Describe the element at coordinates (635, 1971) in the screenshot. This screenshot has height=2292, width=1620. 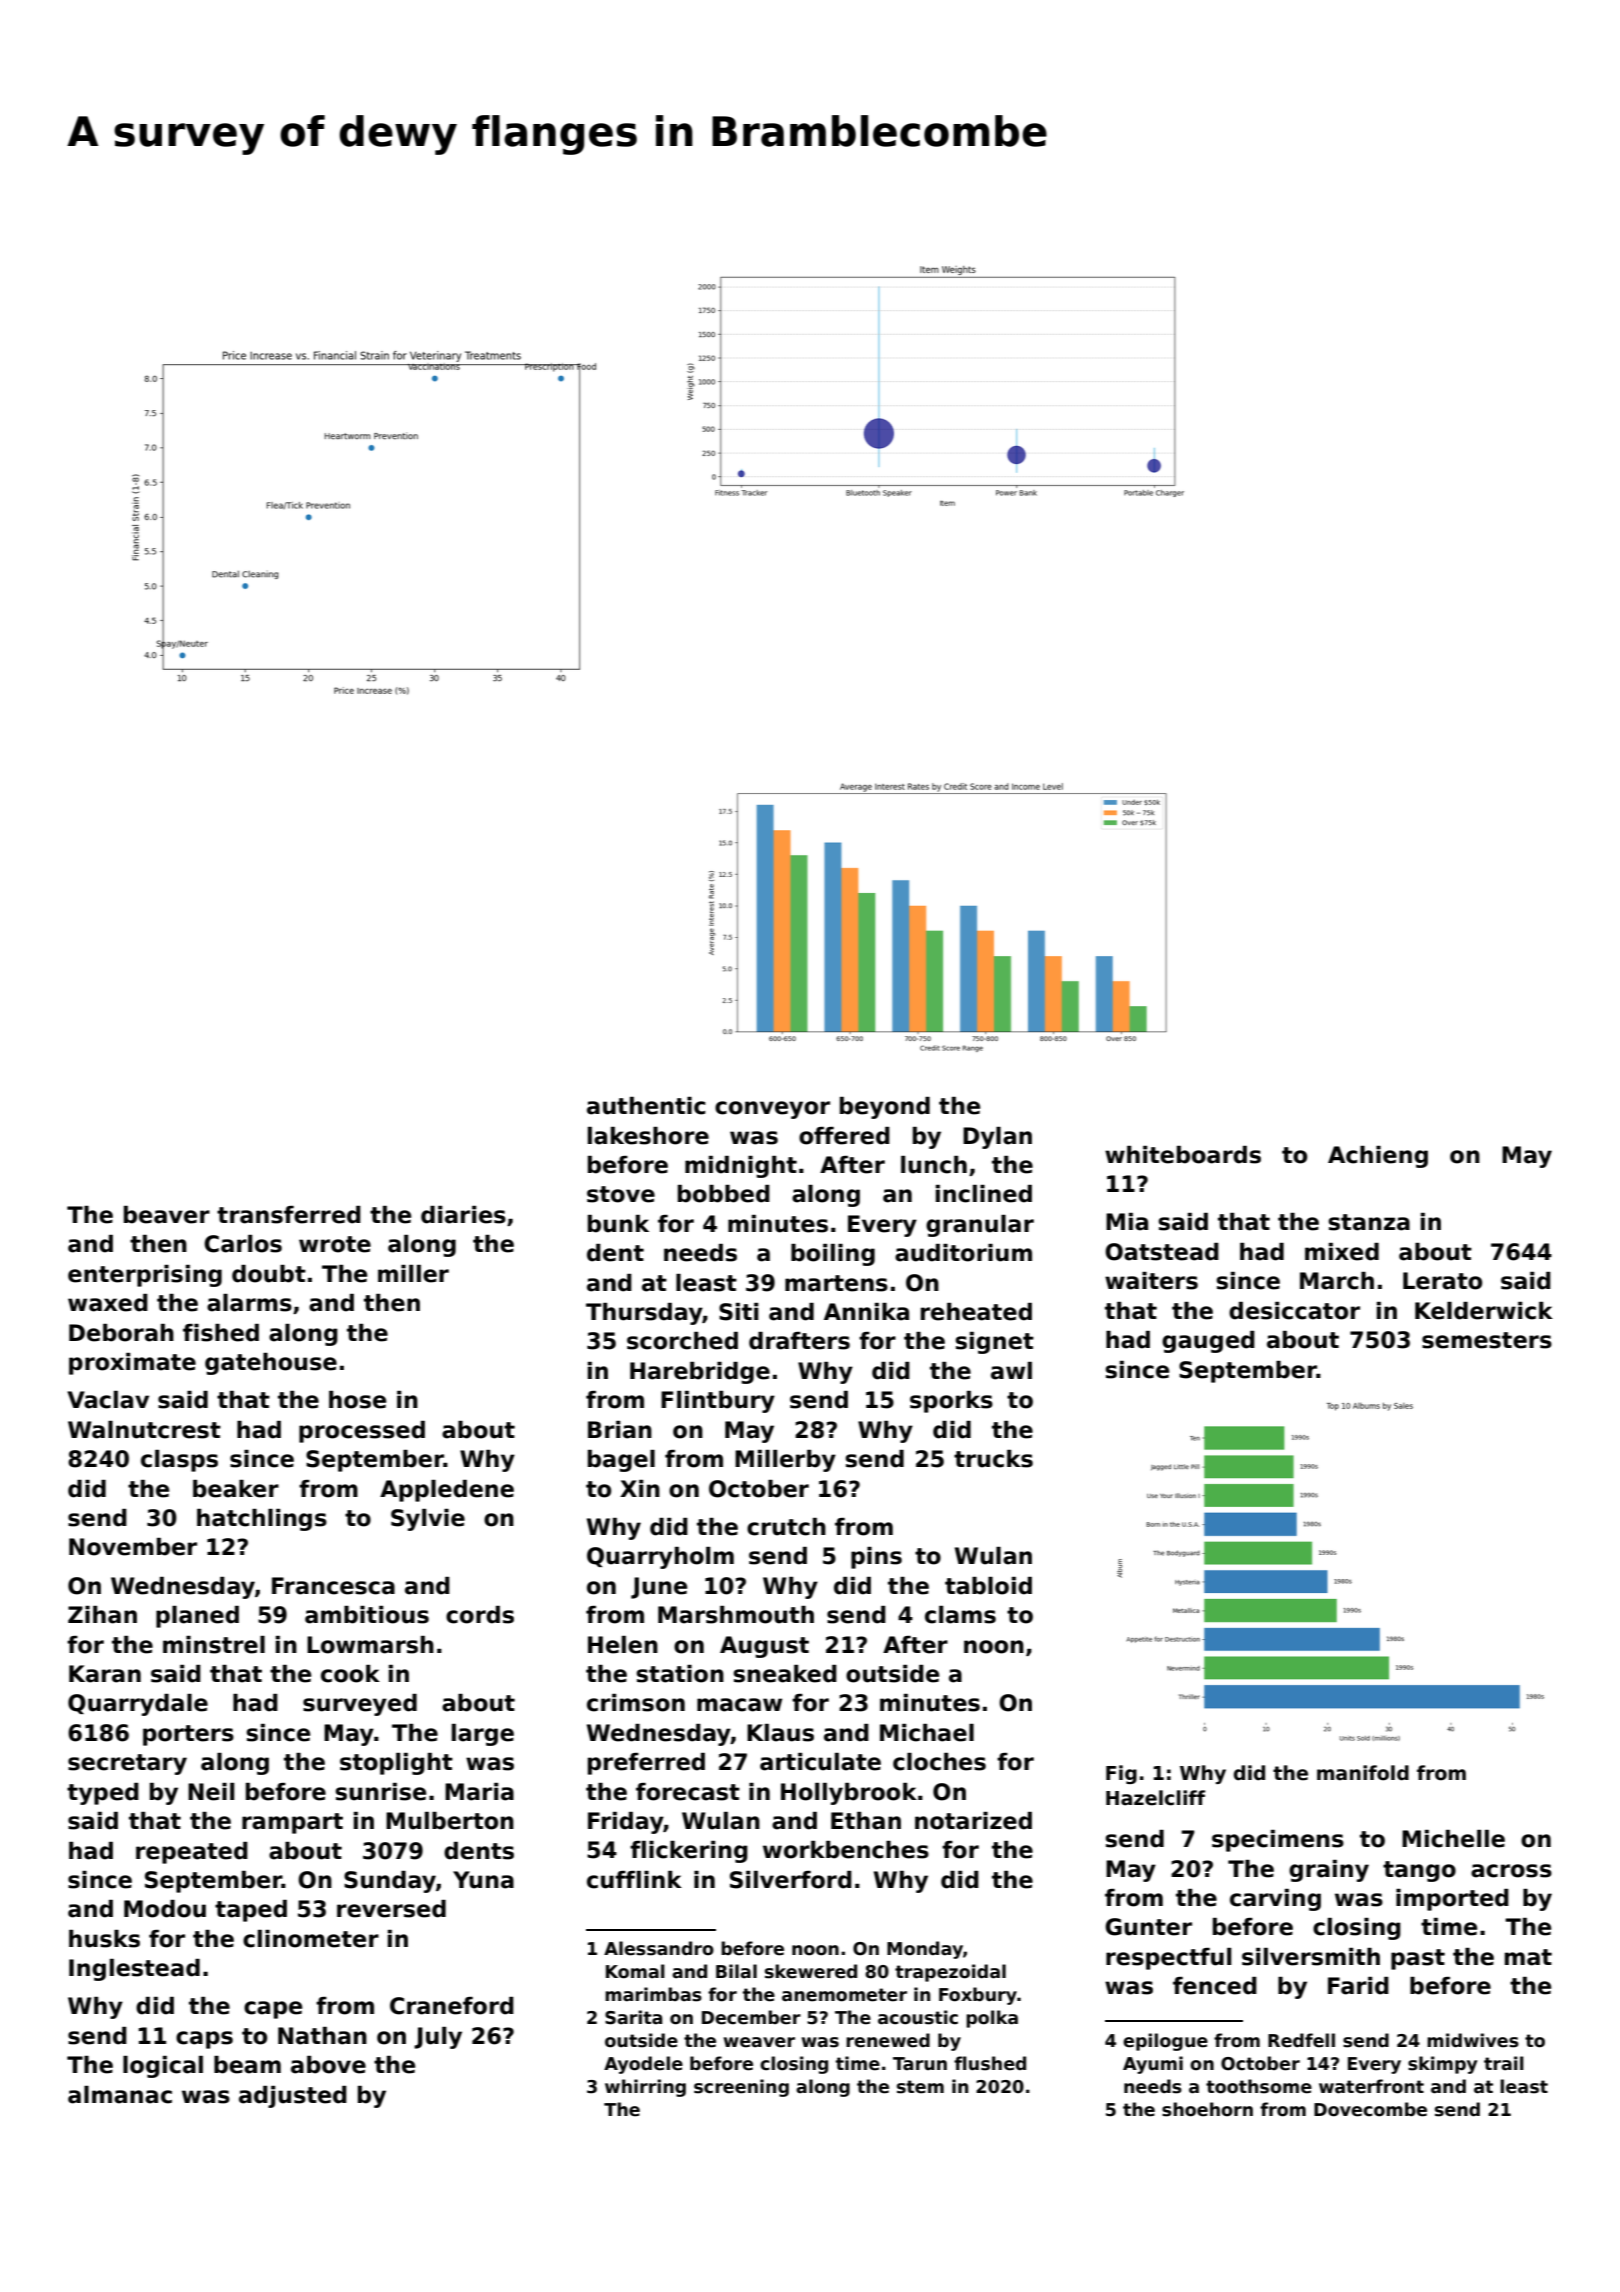
I see `Komal` at that location.
